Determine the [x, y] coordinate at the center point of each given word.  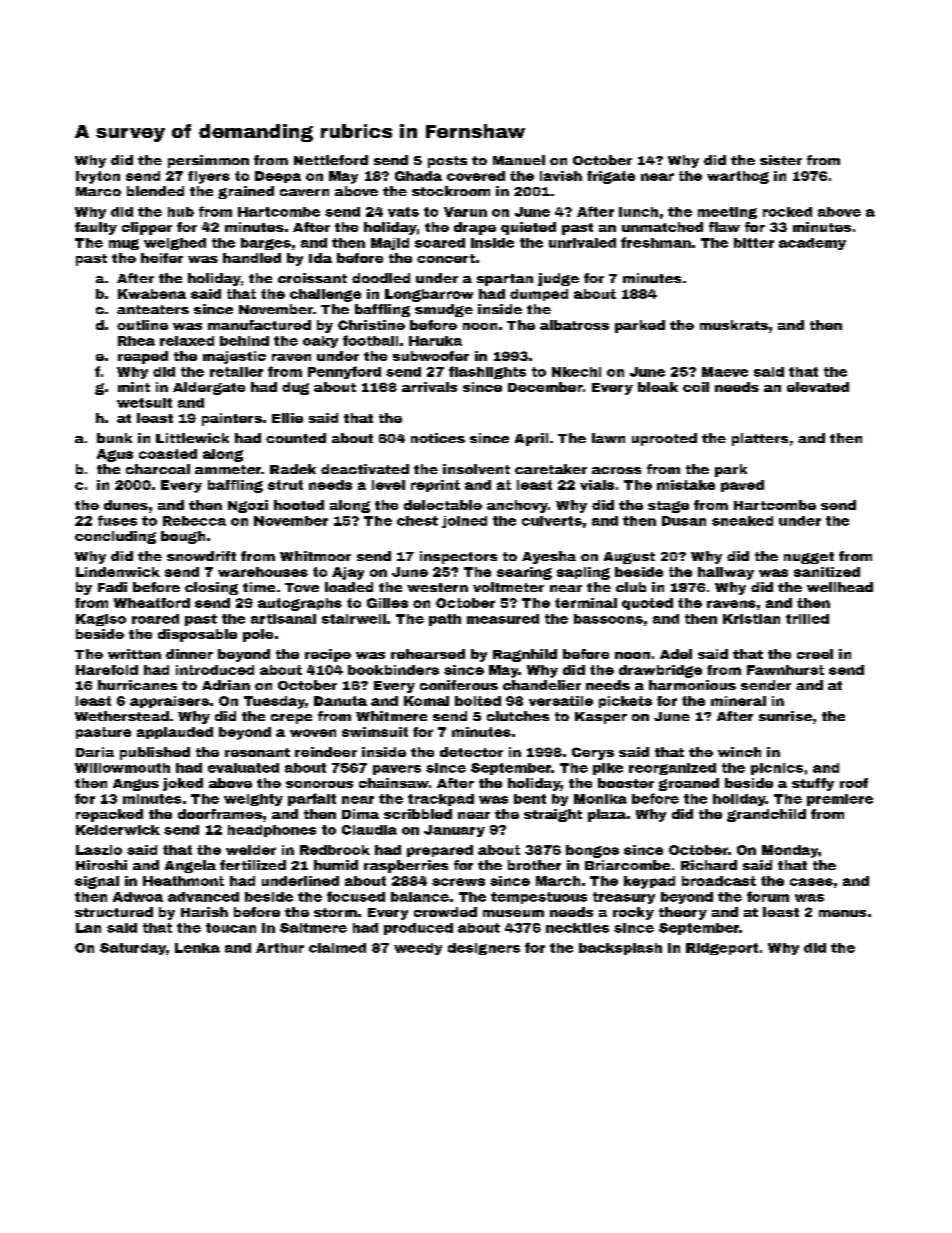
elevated [818, 387]
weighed [175, 244]
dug [295, 388]
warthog [738, 177]
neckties [577, 928]
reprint [435, 486]
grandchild [766, 815]
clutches [518, 716]
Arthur [280, 948]
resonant [257, 752]
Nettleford [331, 160]
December [545, 387]
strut [285, 485]
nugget [809, 558]
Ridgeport [722, 949]
